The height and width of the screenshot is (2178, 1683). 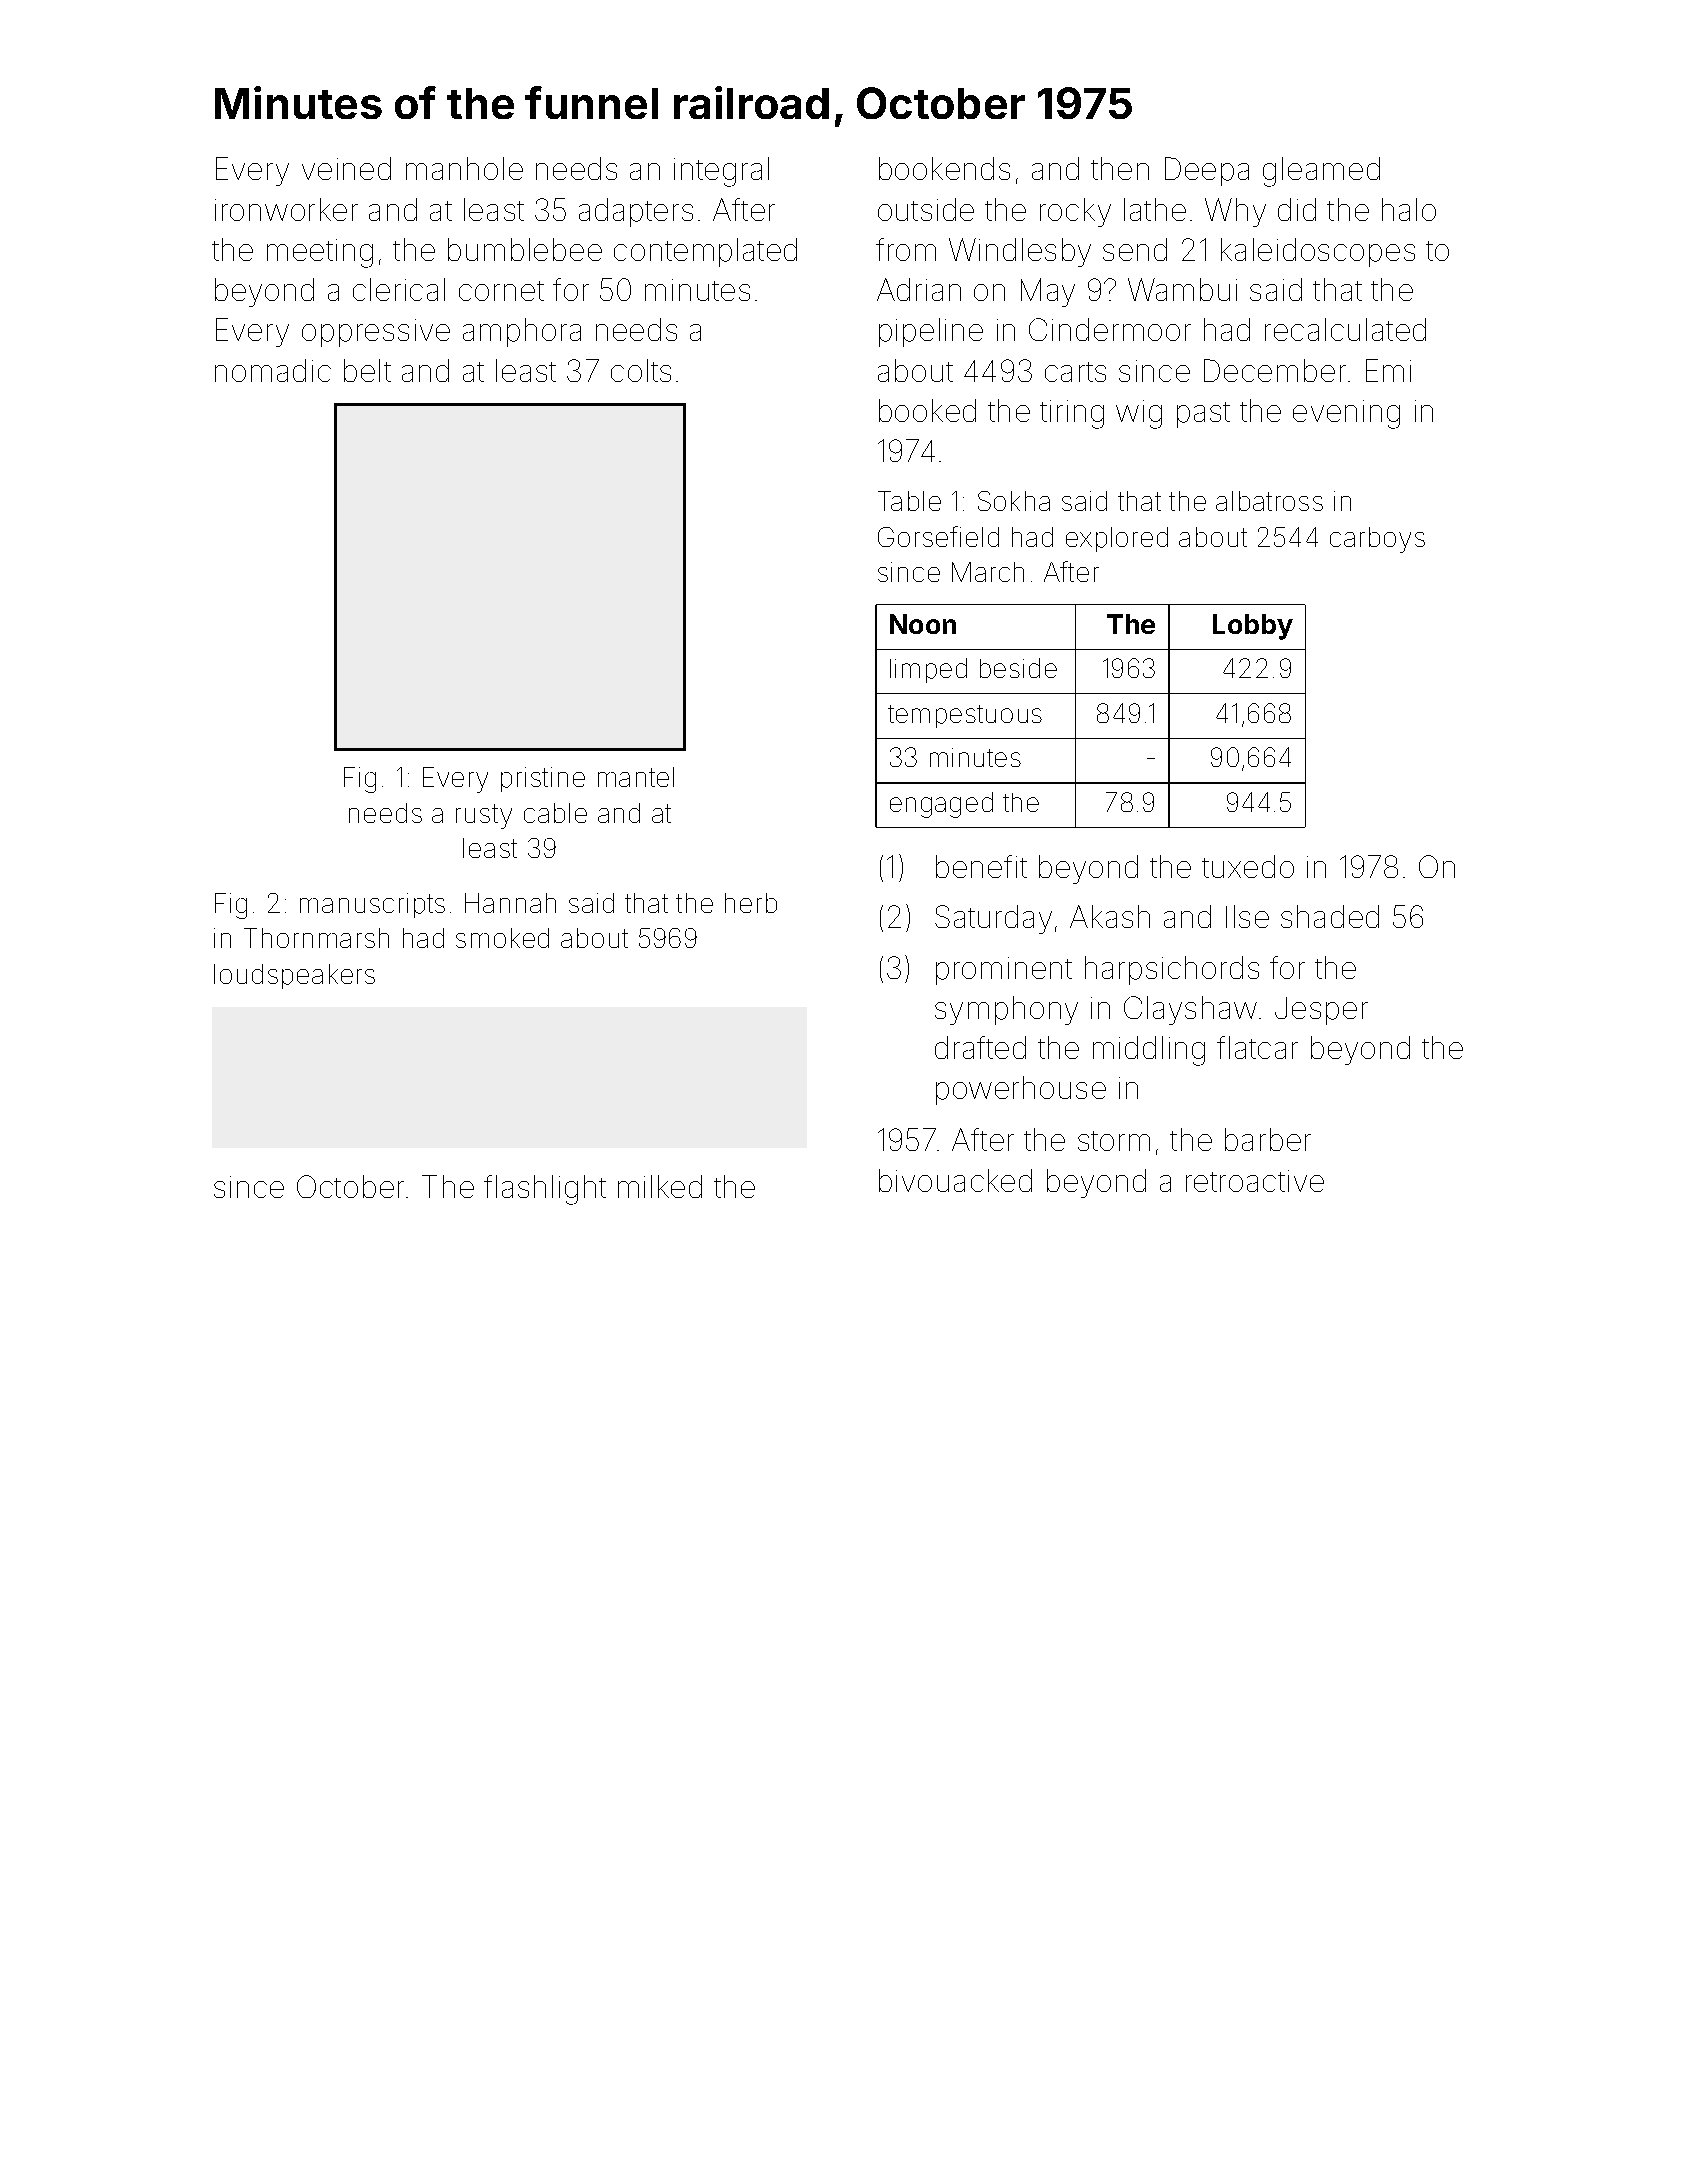 I want to click on carboys, so click(x=1377, y=540).
